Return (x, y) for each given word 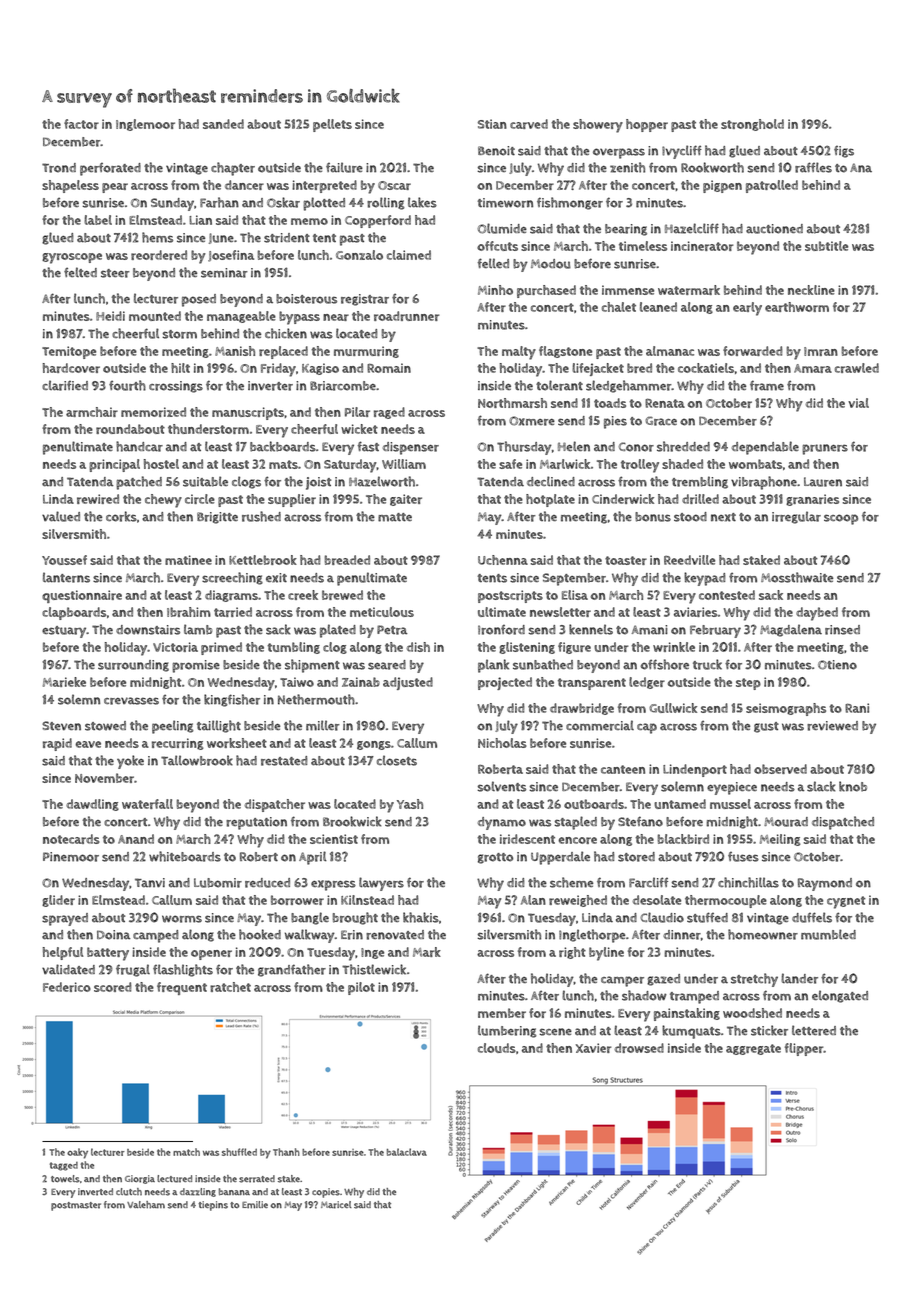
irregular (796, 517)
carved (529, 124)
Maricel (336, 1205)
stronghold (752, 125)
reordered (159, 255)
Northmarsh (512, 403)
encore (578, 840)
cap (647, 728)
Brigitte (217, 518)
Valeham (146, 1205)
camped (156, 936)
